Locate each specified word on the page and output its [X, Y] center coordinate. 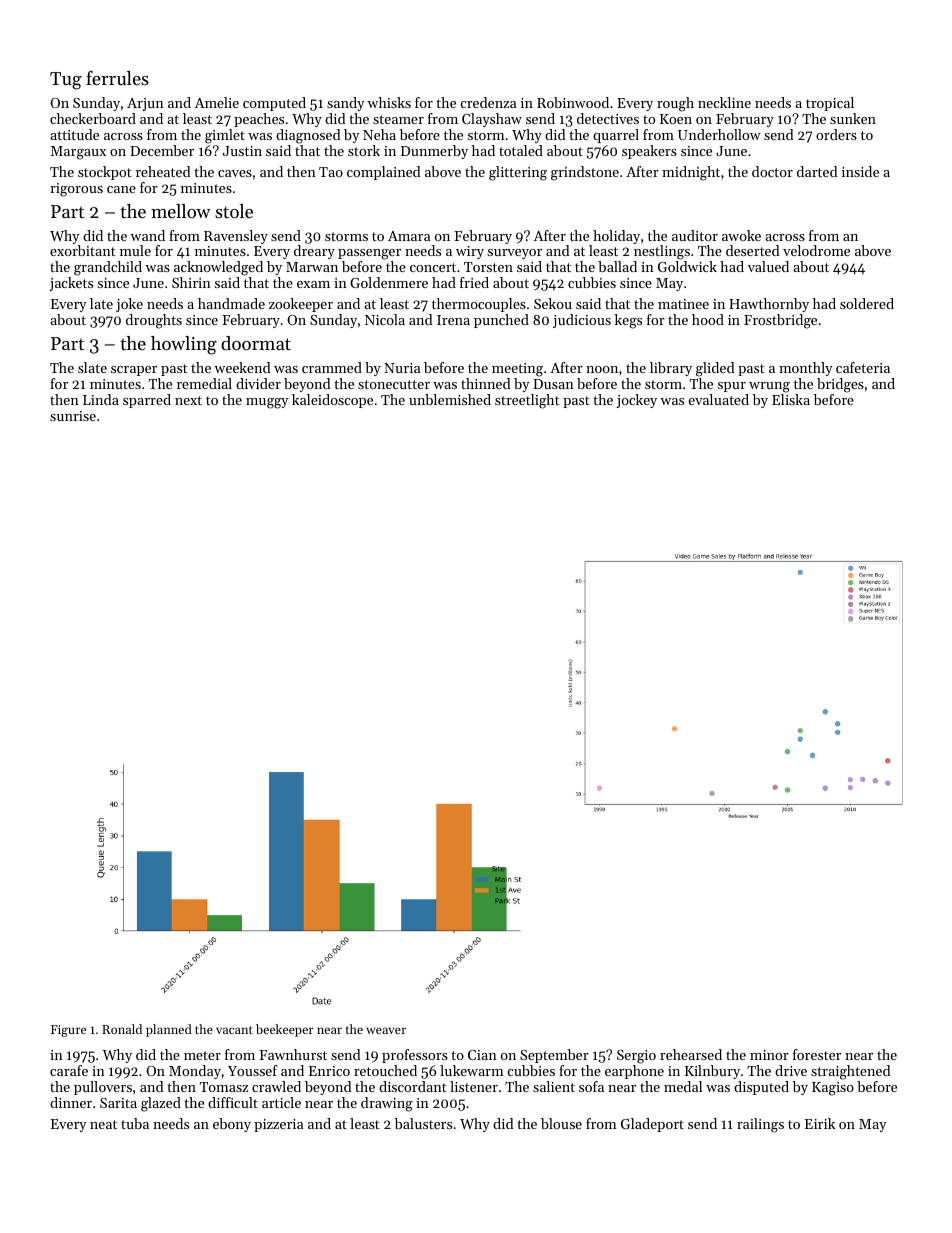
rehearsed [691, 1054]
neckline [724, 102]
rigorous [76, 190]
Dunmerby [434, 152]
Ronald [122, 1029]
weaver [386, 1030]
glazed [161, 1104]
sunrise [73, 416]
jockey [637, 401]
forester [817, 1054]
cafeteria [863, 367]
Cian [482, 1055]
